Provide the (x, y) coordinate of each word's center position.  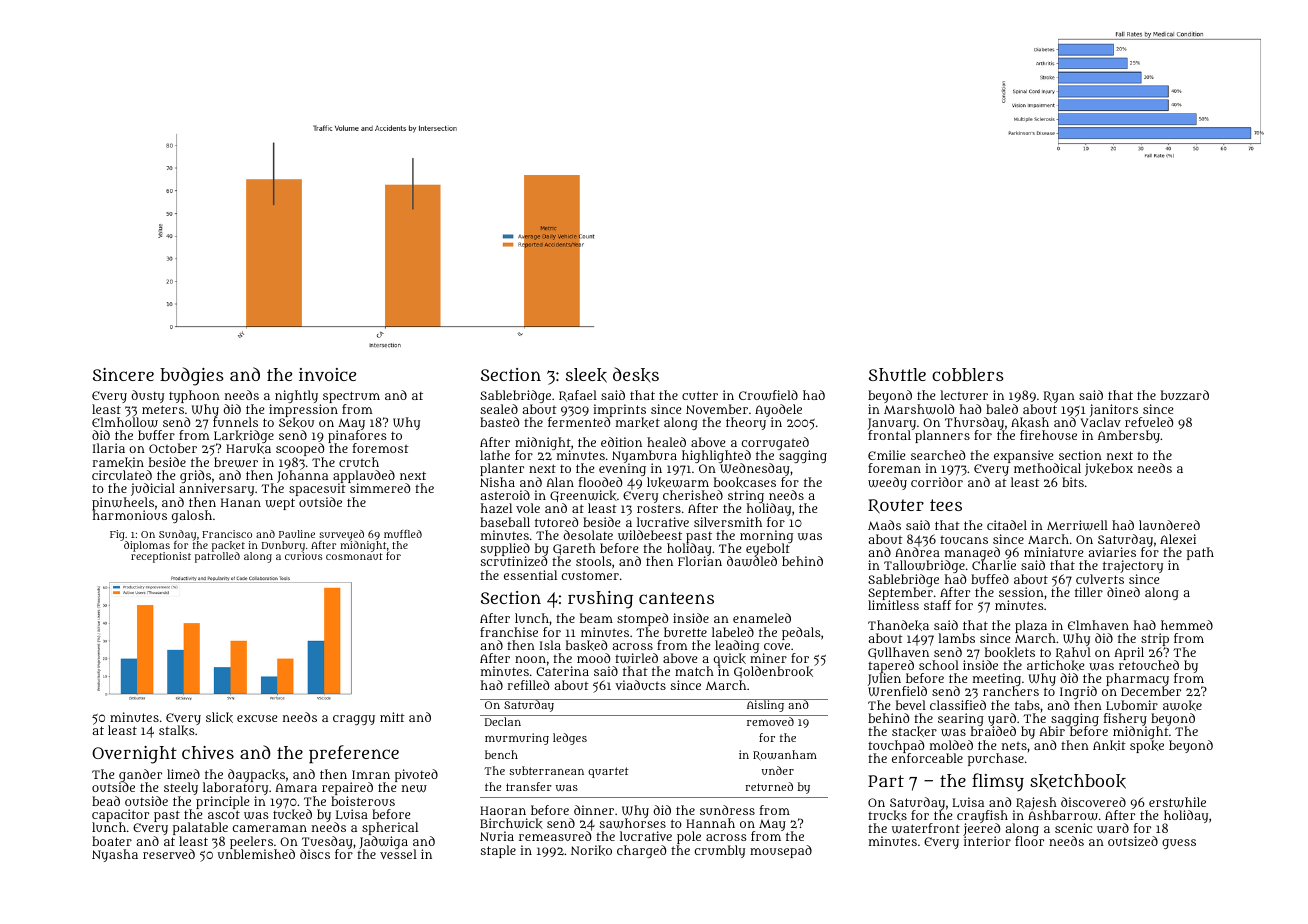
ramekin (118, 462)
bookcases (745, 482)
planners (942, 437)
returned (769, 786)
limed (183, 774)
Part (886, 781)
